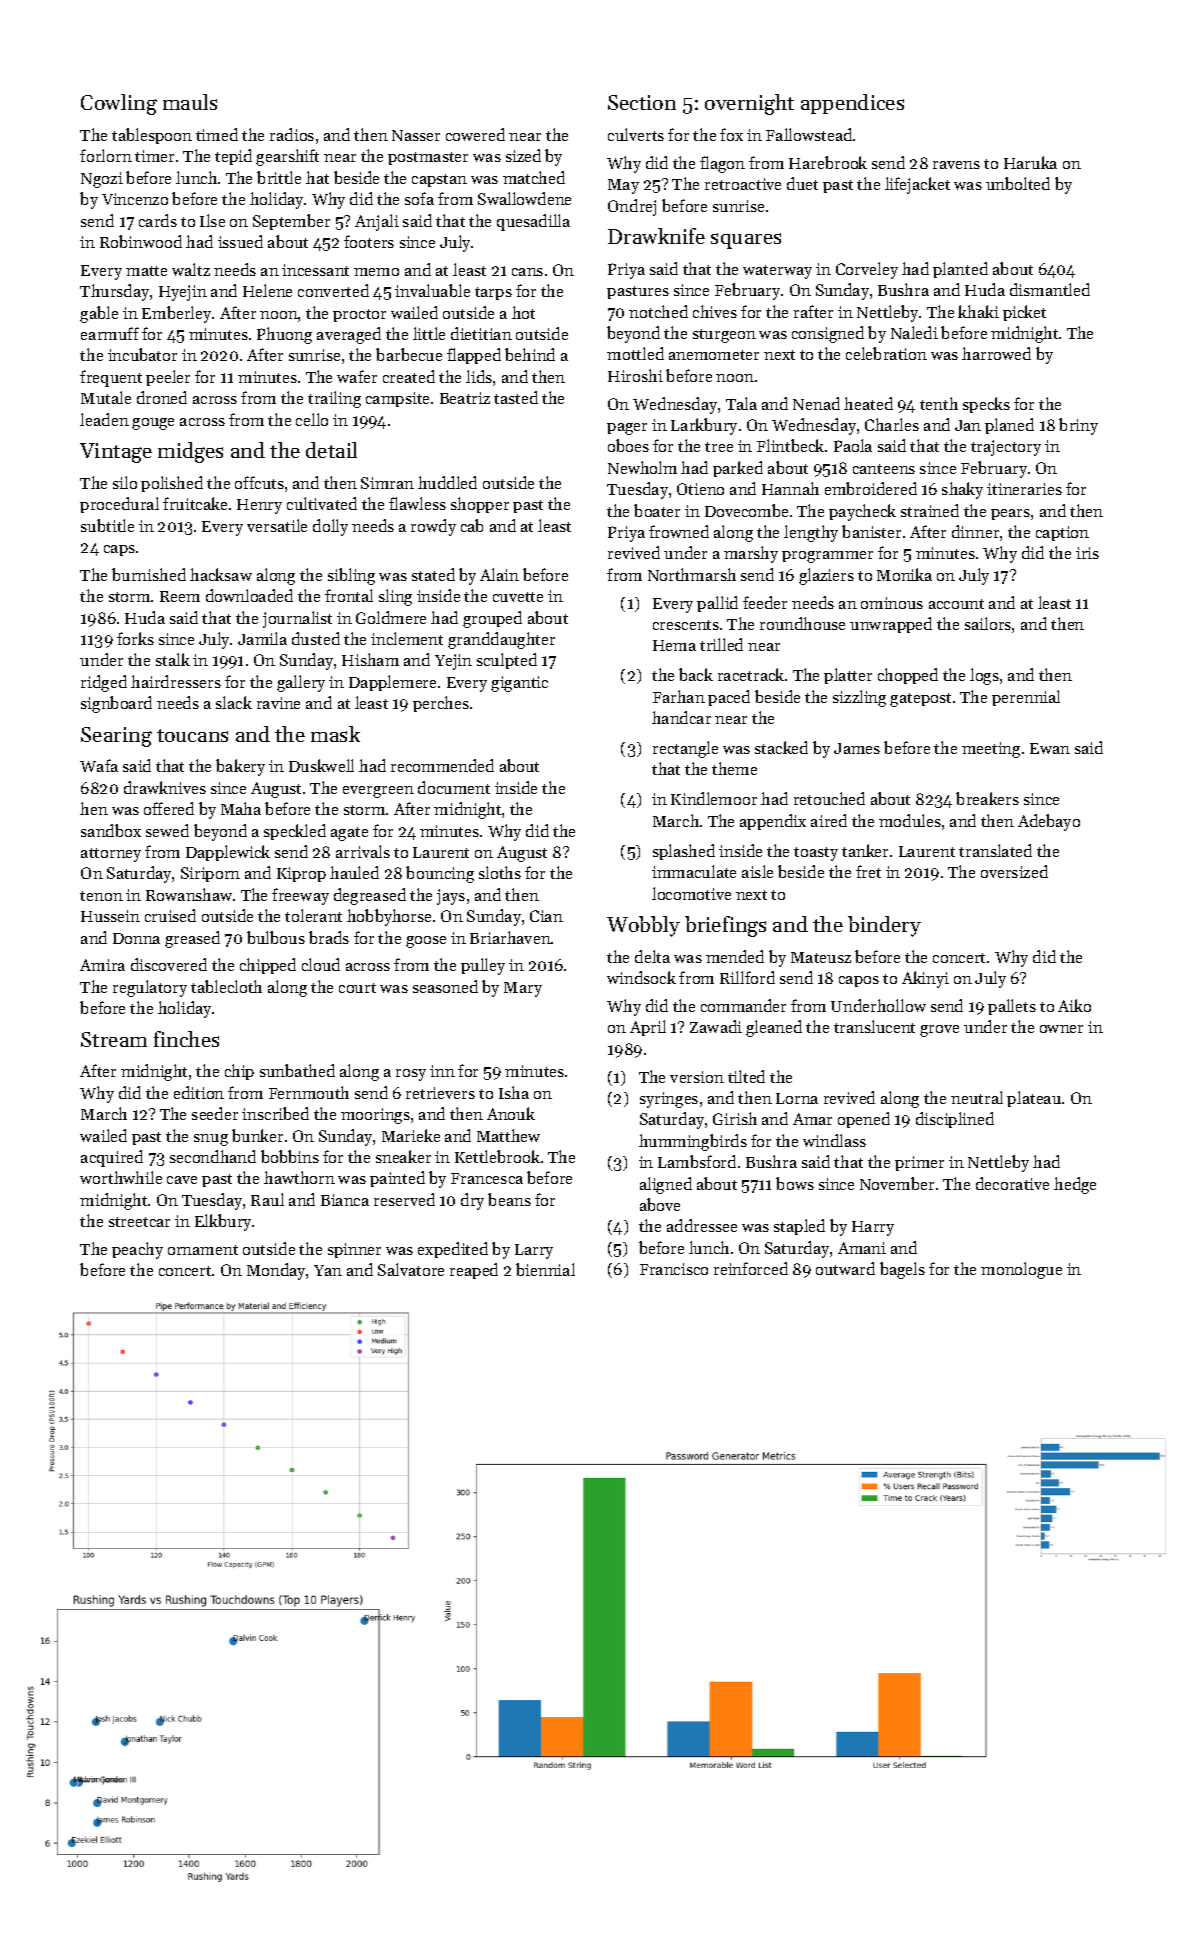  What do you see at coordinates (1021, 1270) in the screenshot?
I see `monologue` at bounding box center [1021, 1270].
